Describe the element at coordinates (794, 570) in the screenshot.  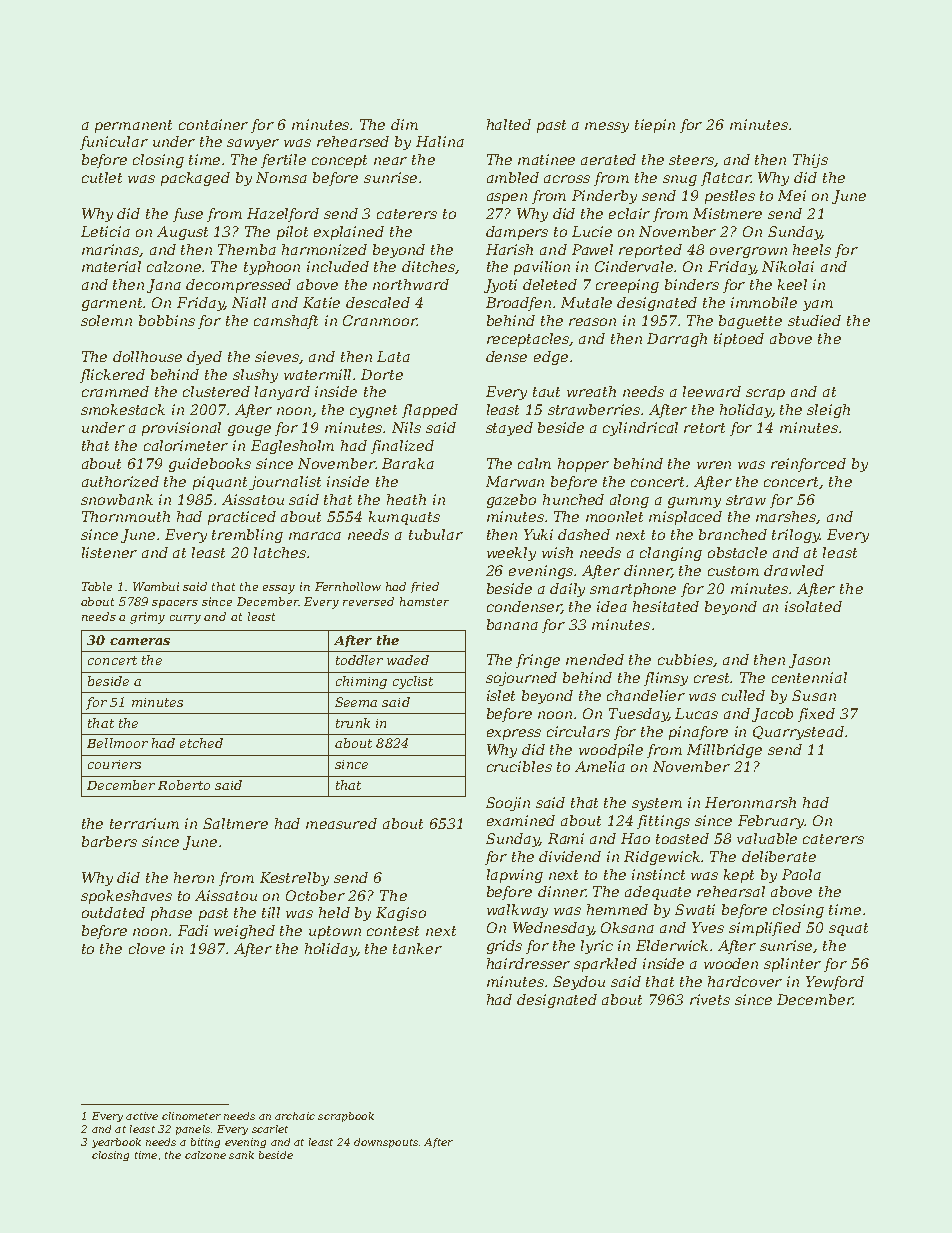
I see `drawled` at that location.
